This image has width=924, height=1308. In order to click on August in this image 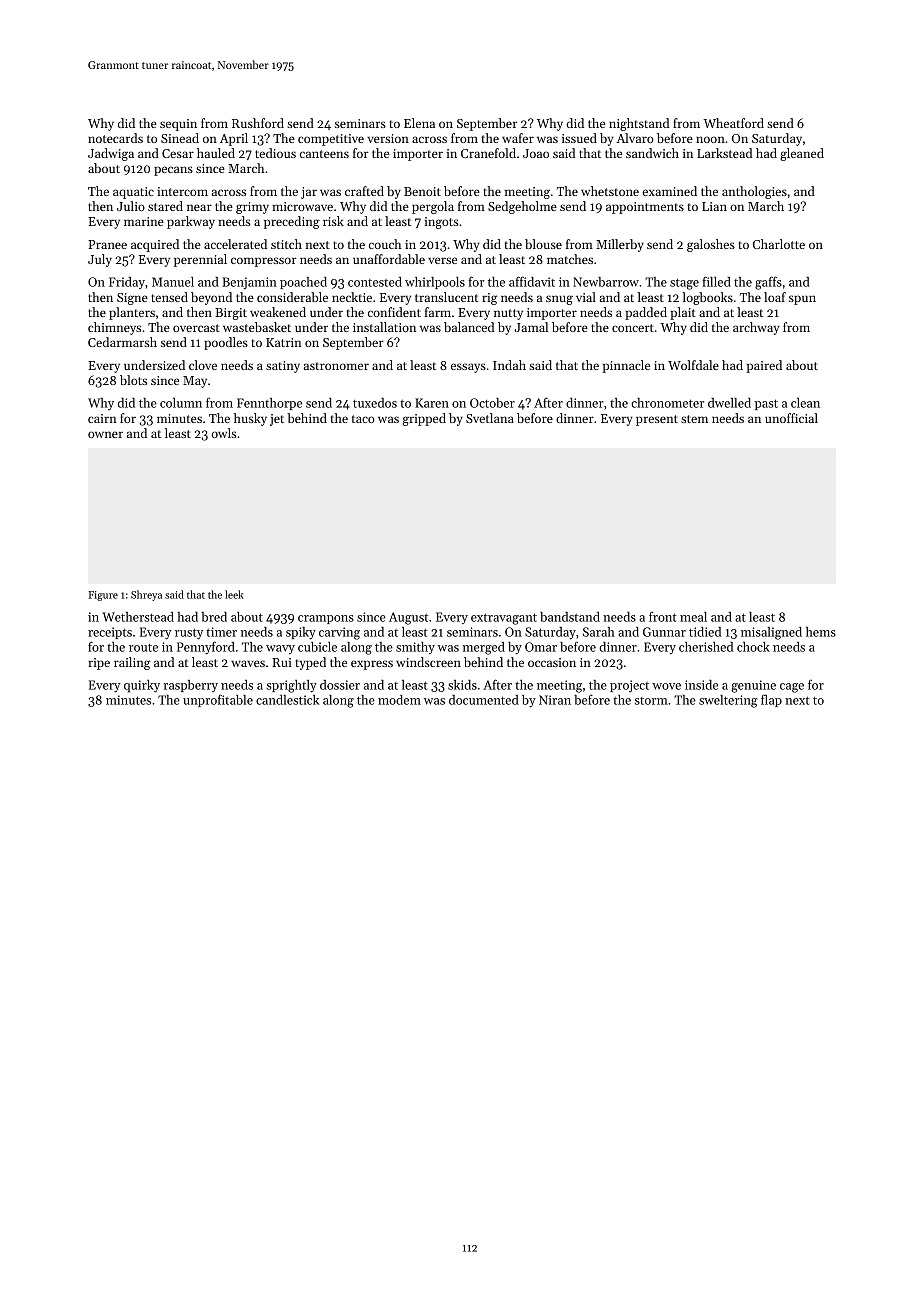, I will do `click(408, 618)`.
